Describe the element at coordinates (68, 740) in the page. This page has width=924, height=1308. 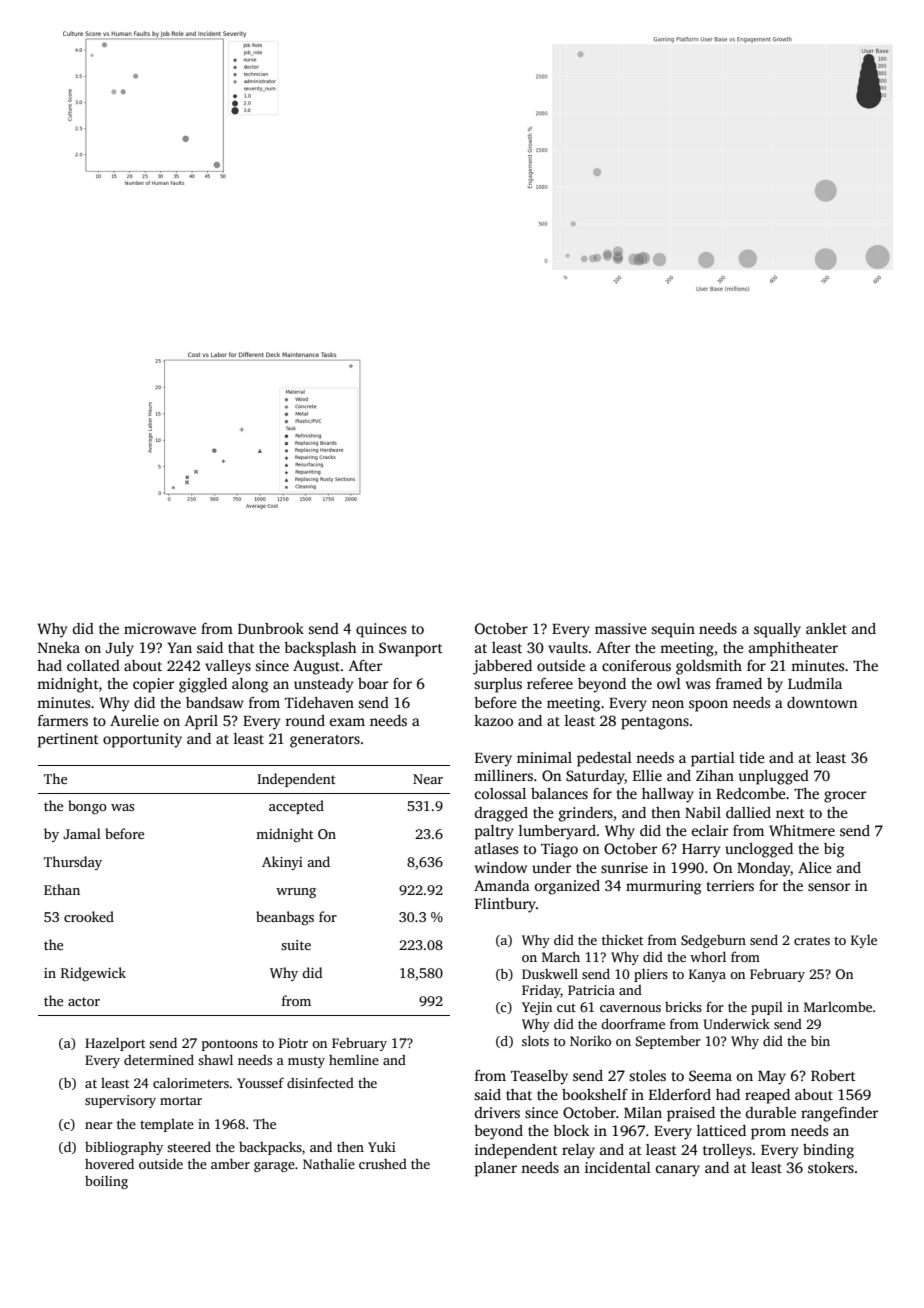
I see `pertinent` at that location.
